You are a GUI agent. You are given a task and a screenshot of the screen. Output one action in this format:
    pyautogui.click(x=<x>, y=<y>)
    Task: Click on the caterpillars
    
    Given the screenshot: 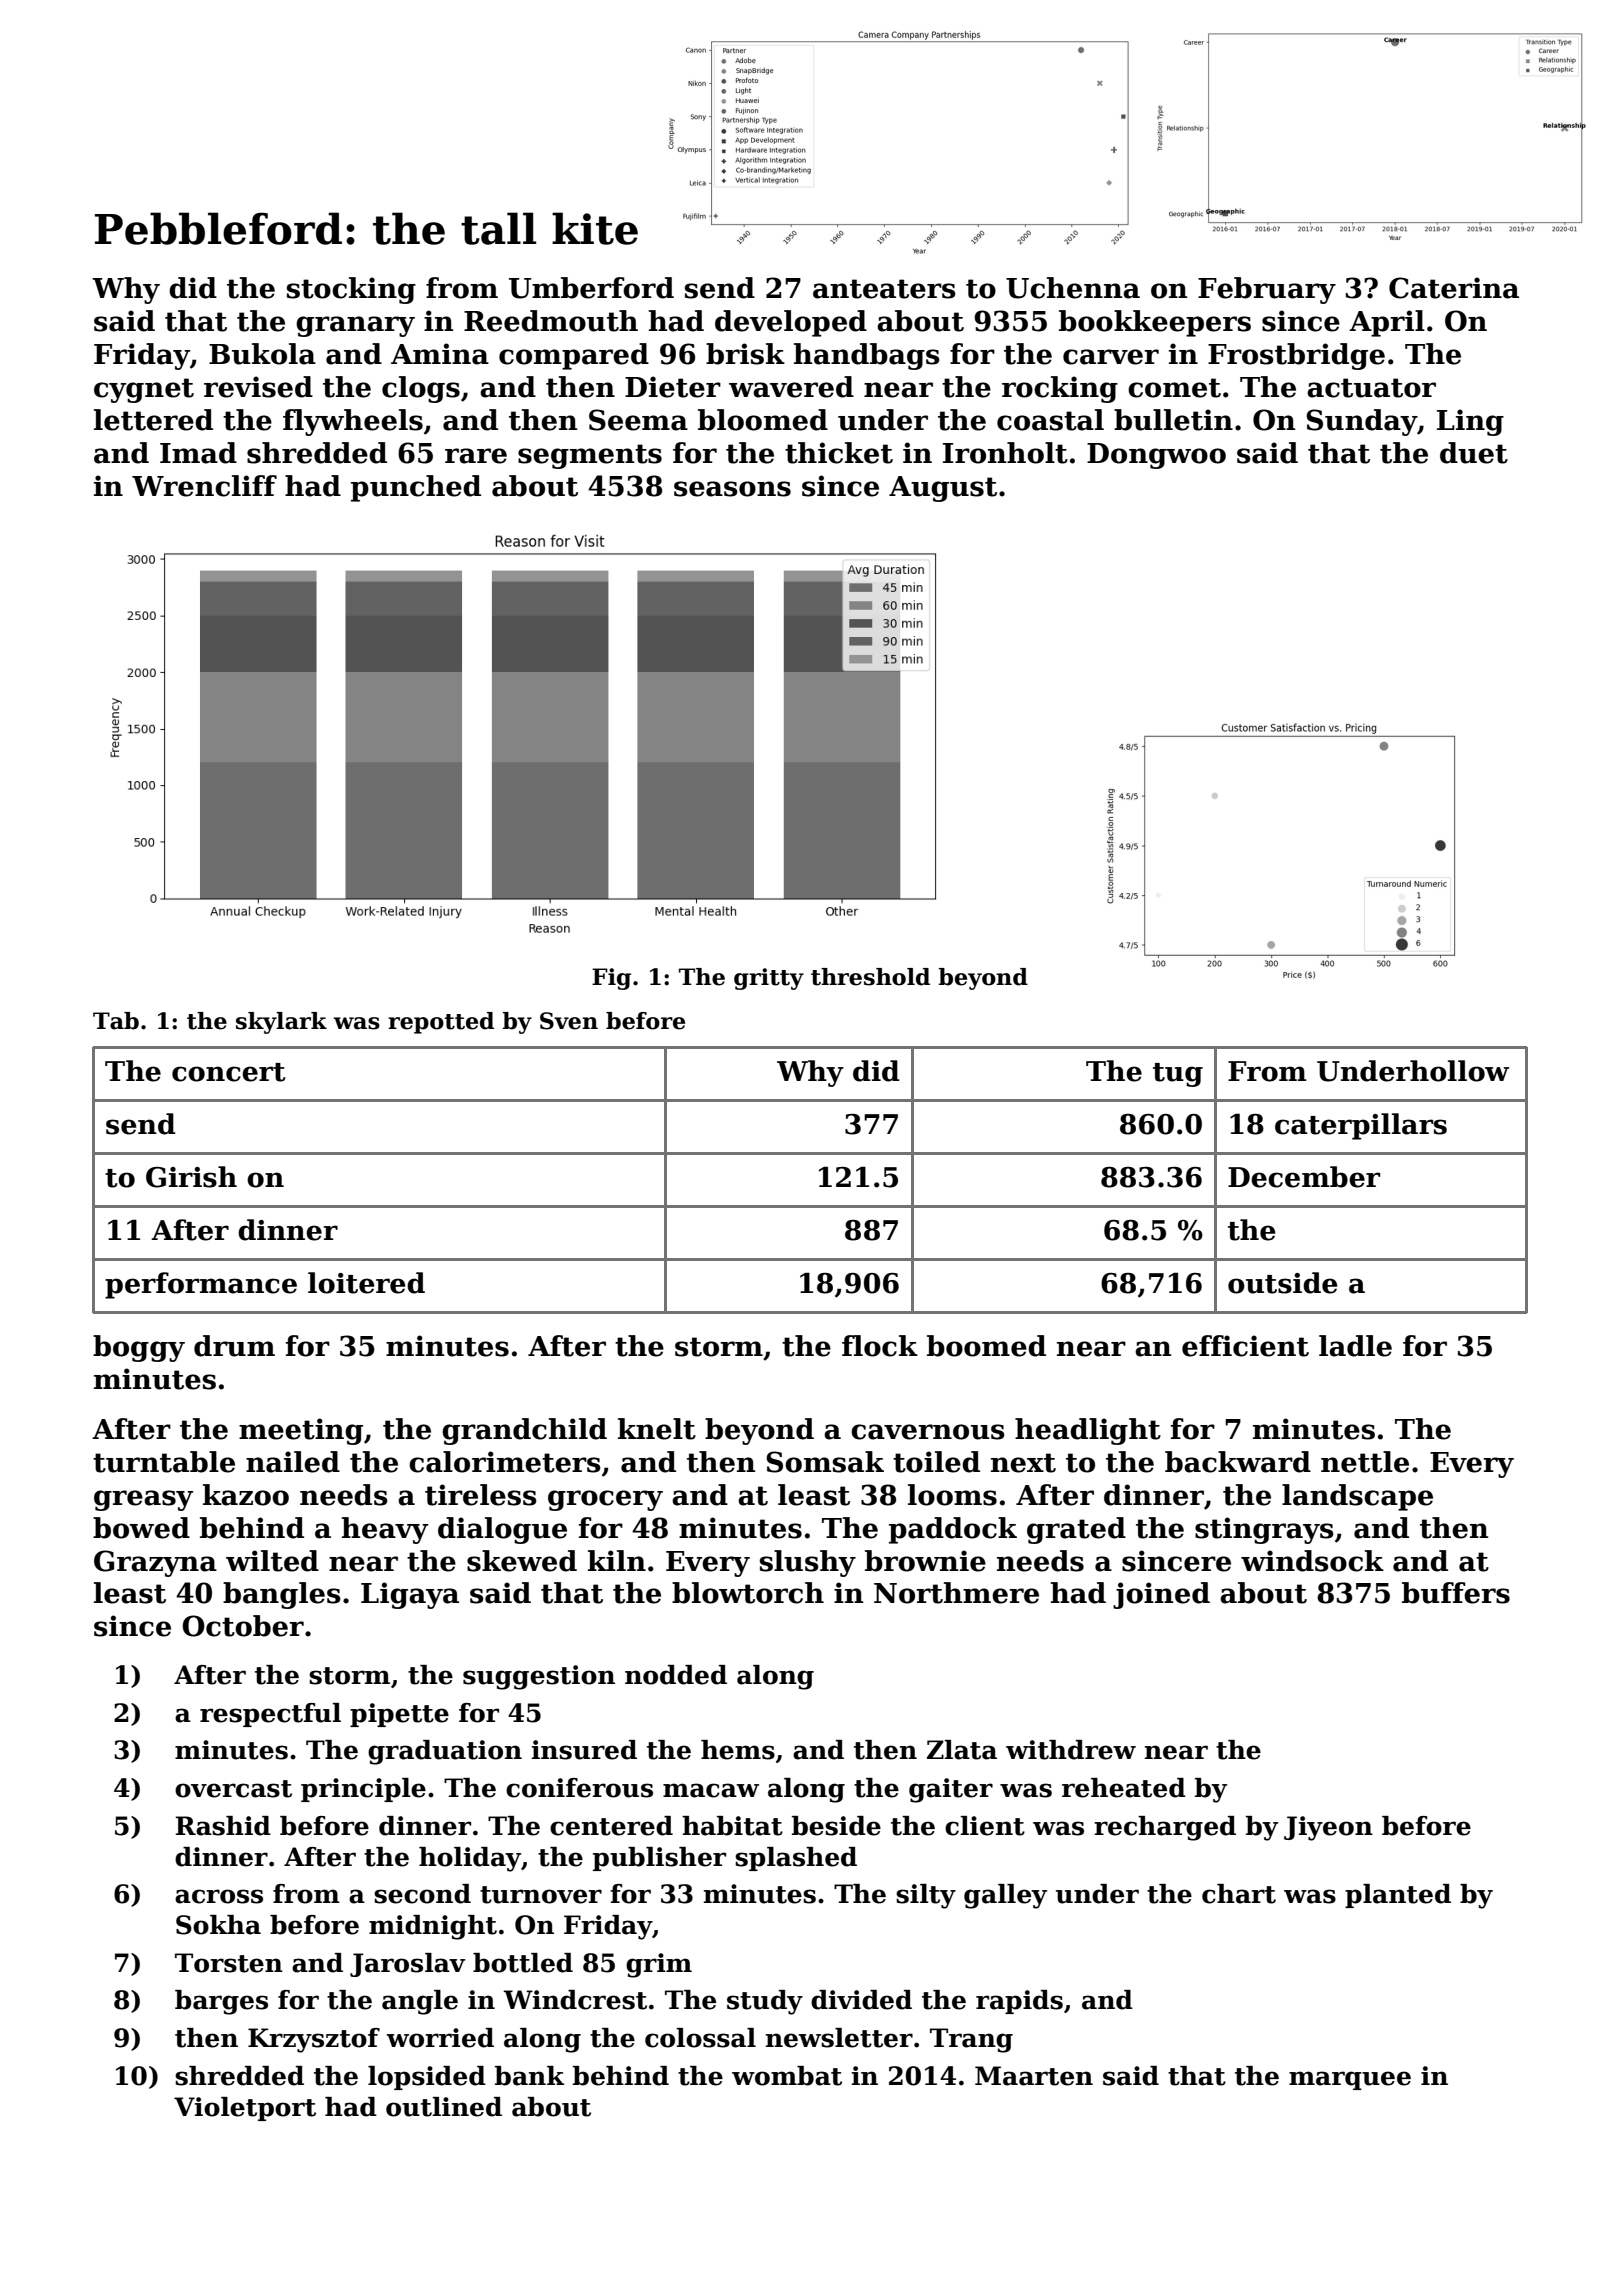 What is the action you would take?
    pyautogui.click(x=1361, y=1126)
